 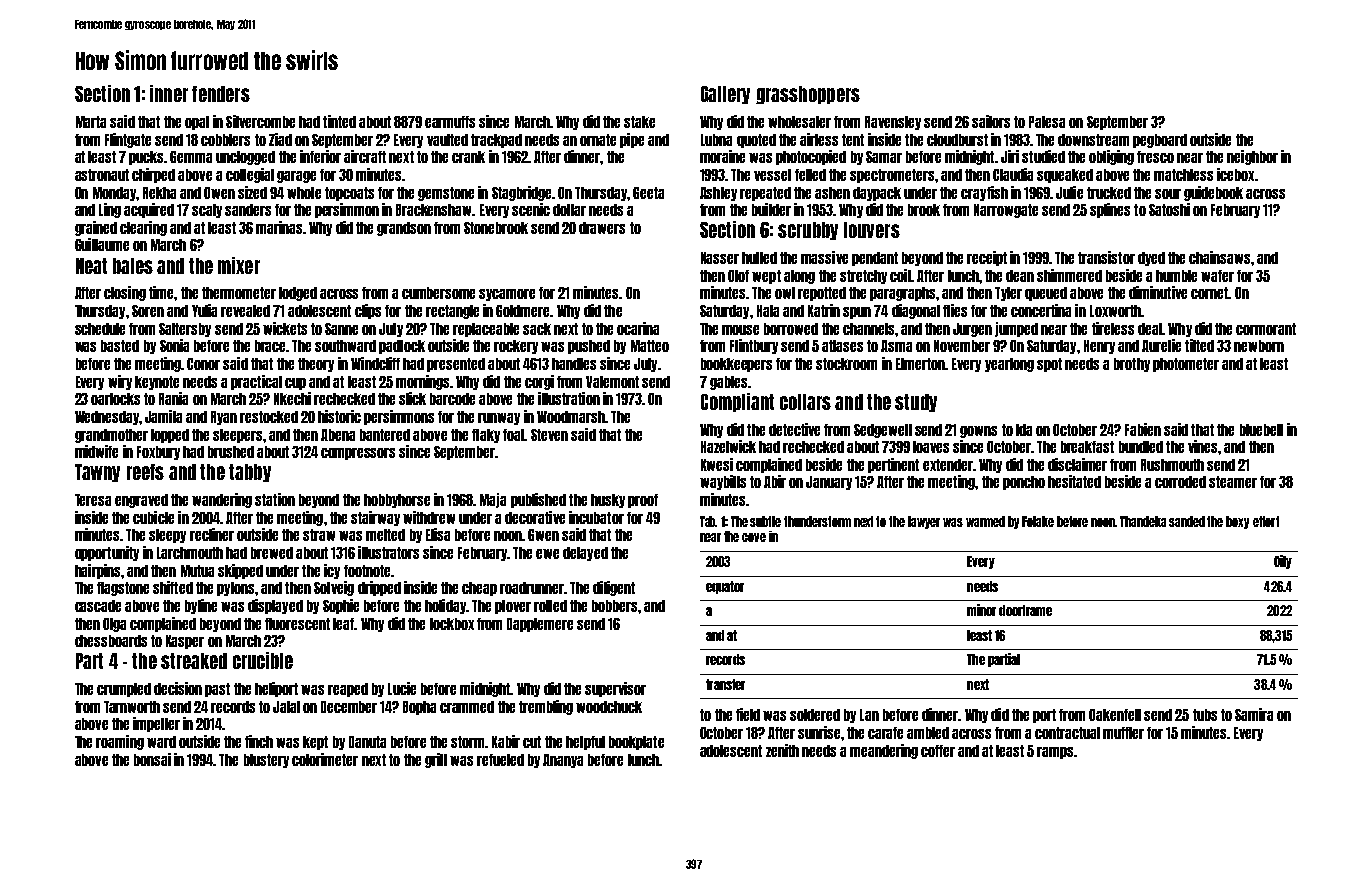 What do you see at coordinates (170, 436) in the image?
I see `lopped` at bounding box center [170, 436].
